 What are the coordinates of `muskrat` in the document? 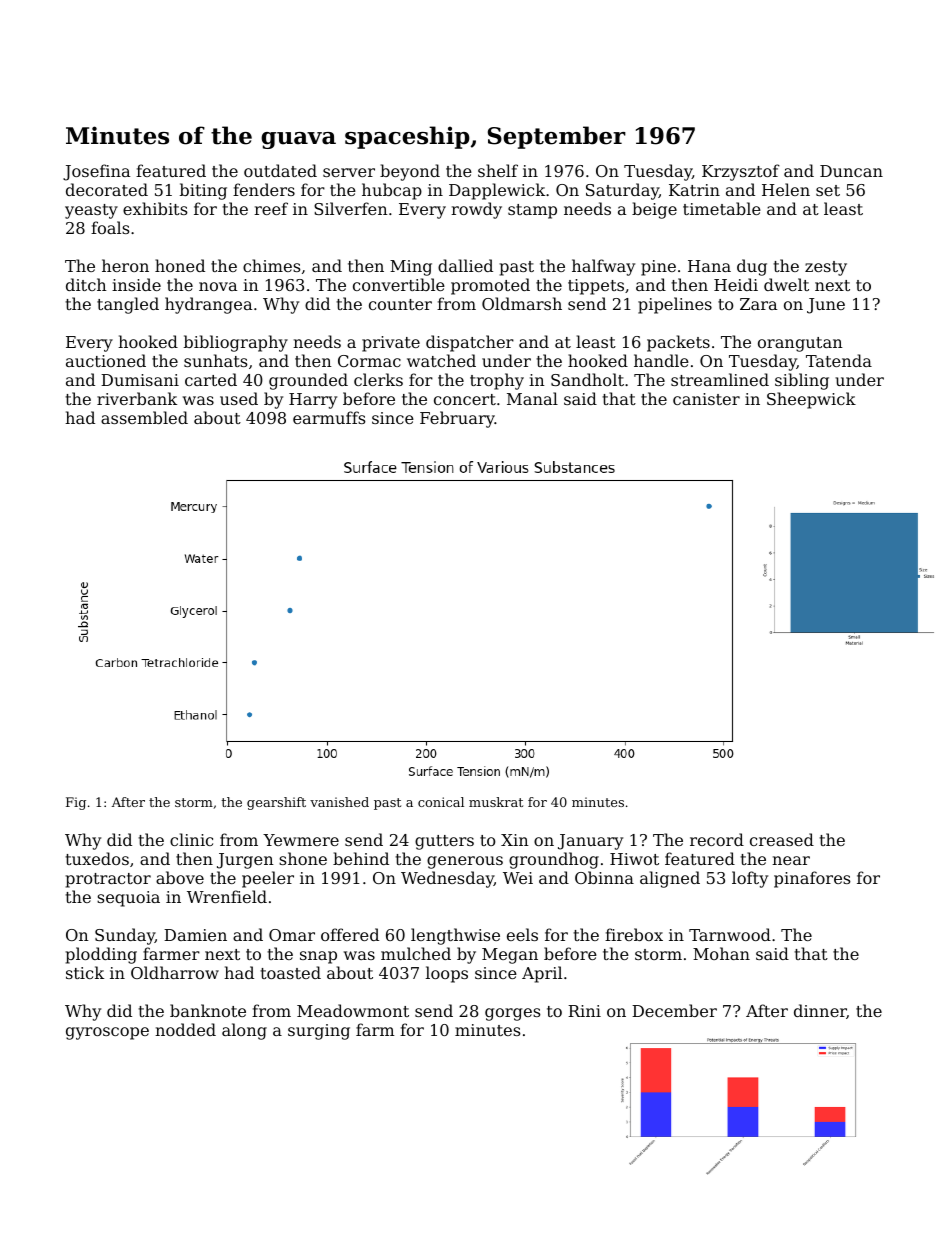 It's located at (496, 802).
